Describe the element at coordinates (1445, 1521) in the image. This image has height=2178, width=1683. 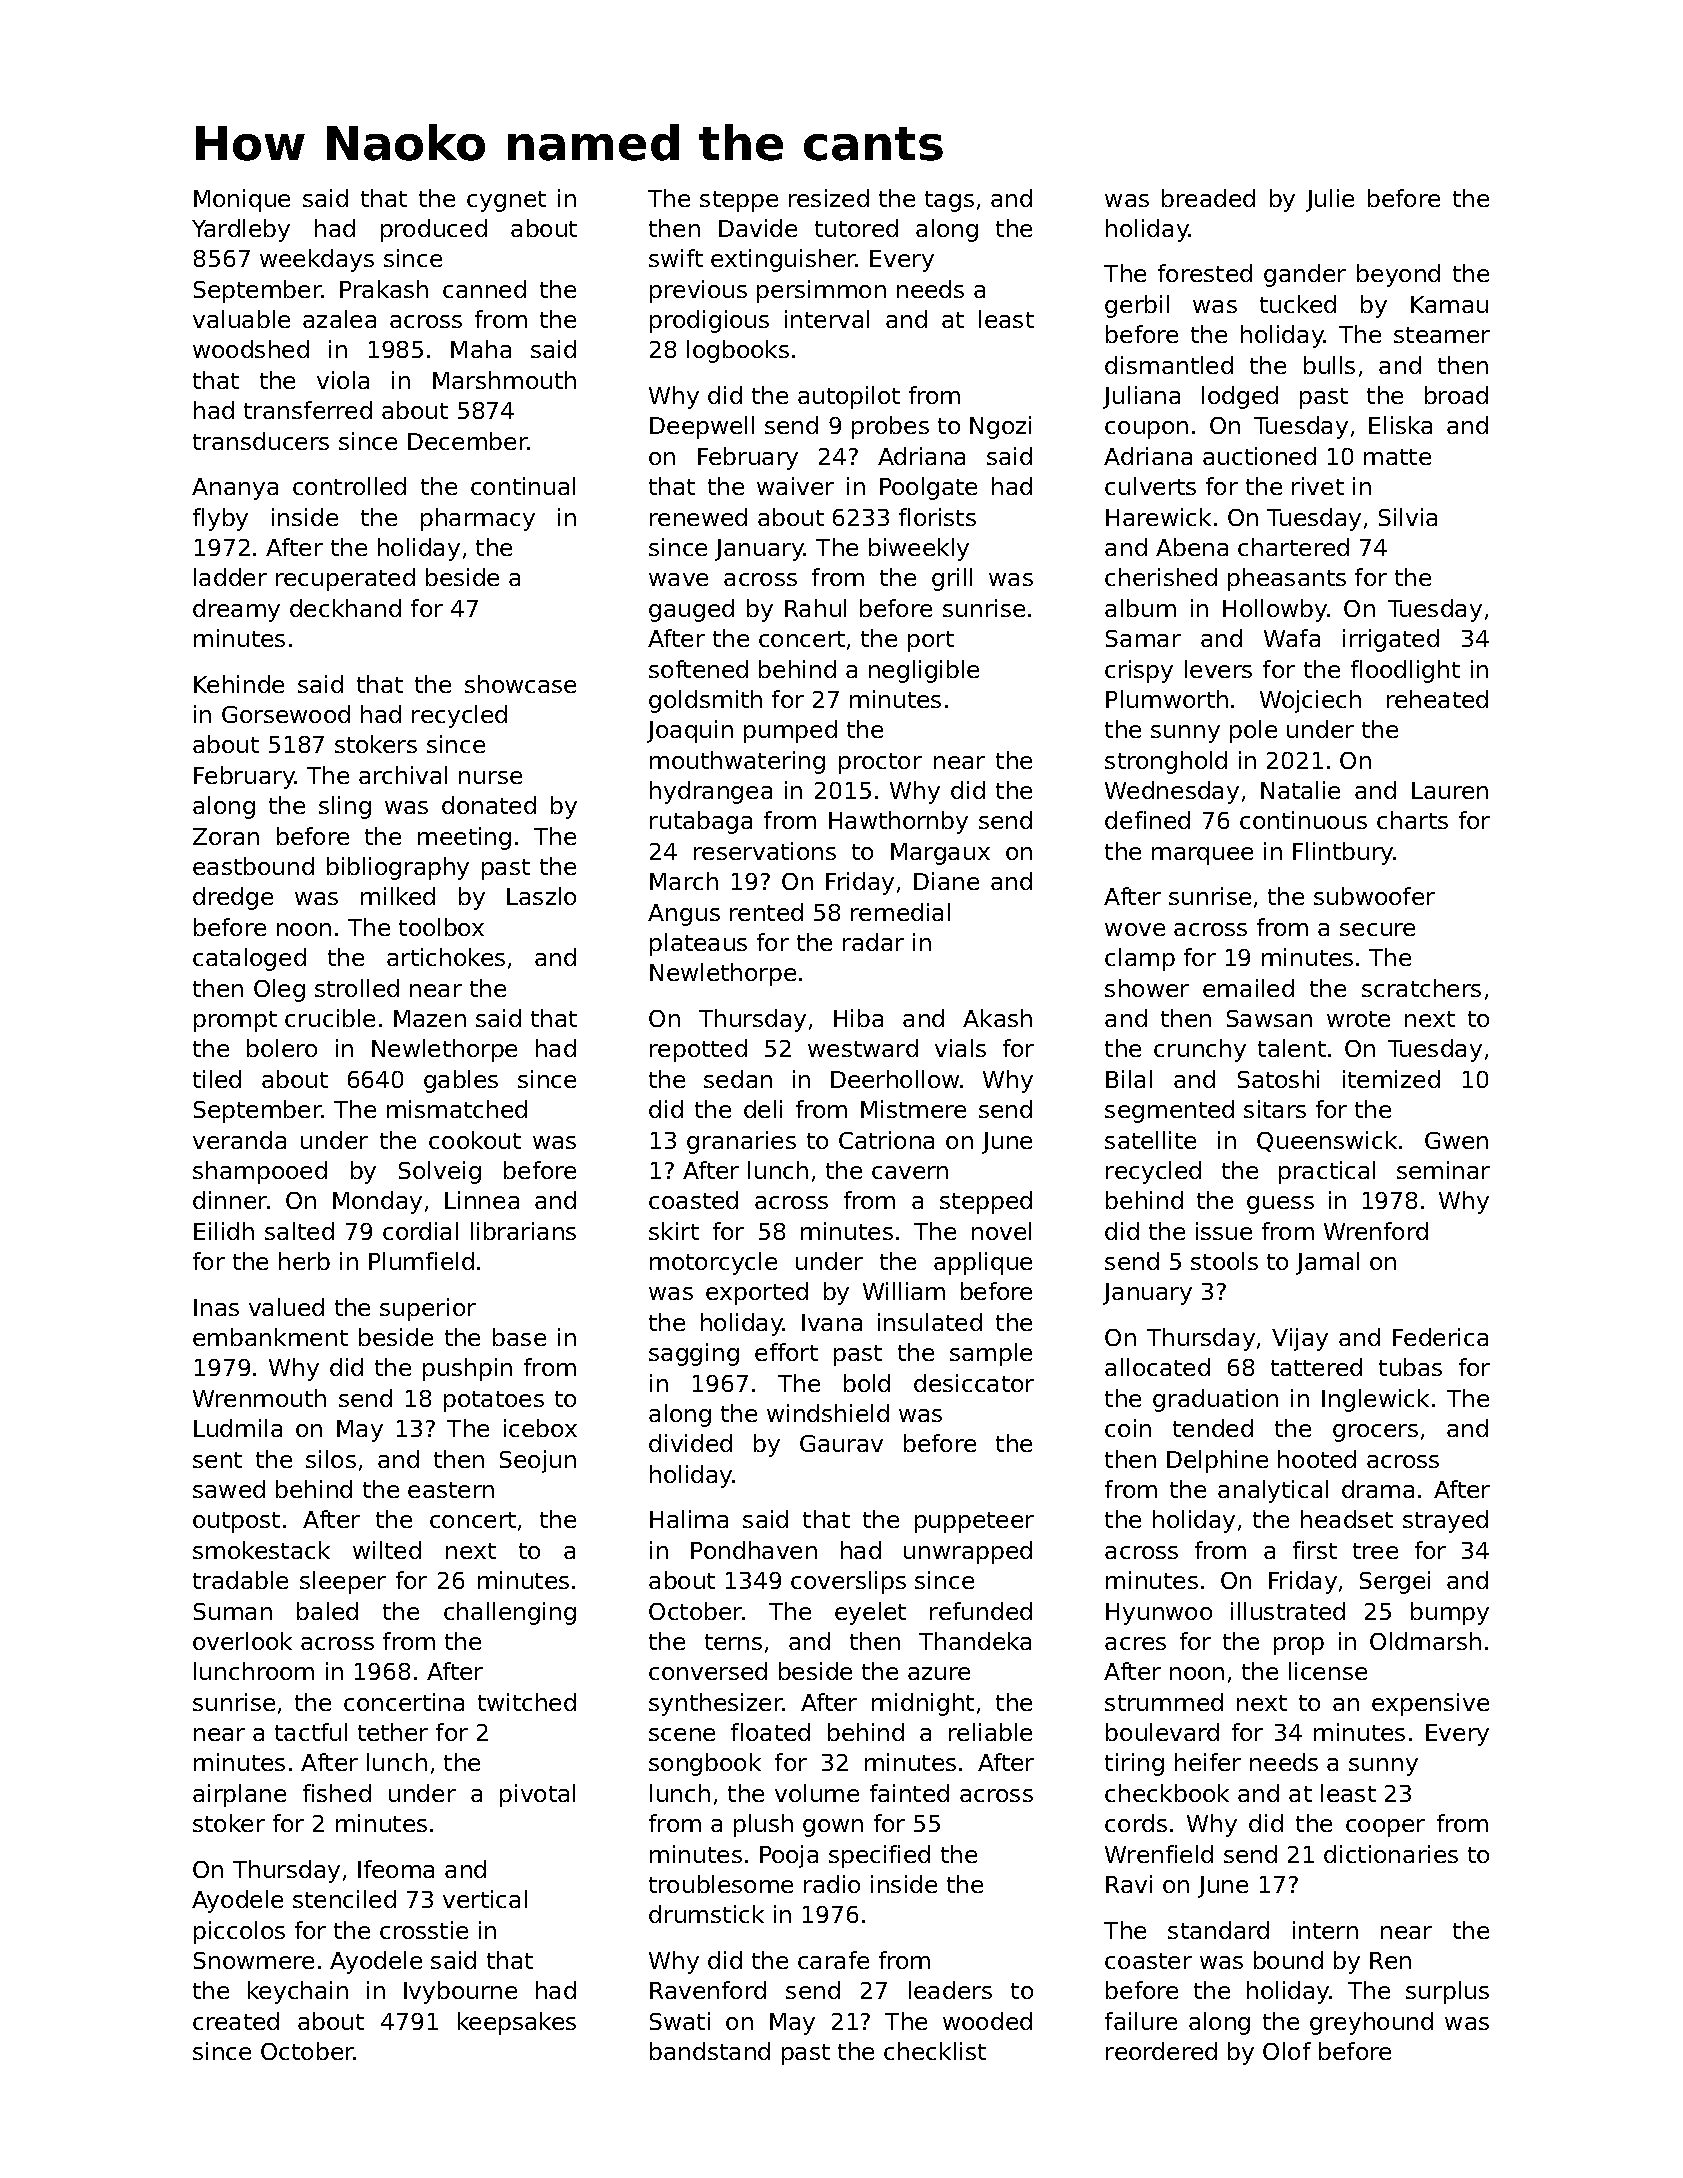
I see `strayed` at that location.
